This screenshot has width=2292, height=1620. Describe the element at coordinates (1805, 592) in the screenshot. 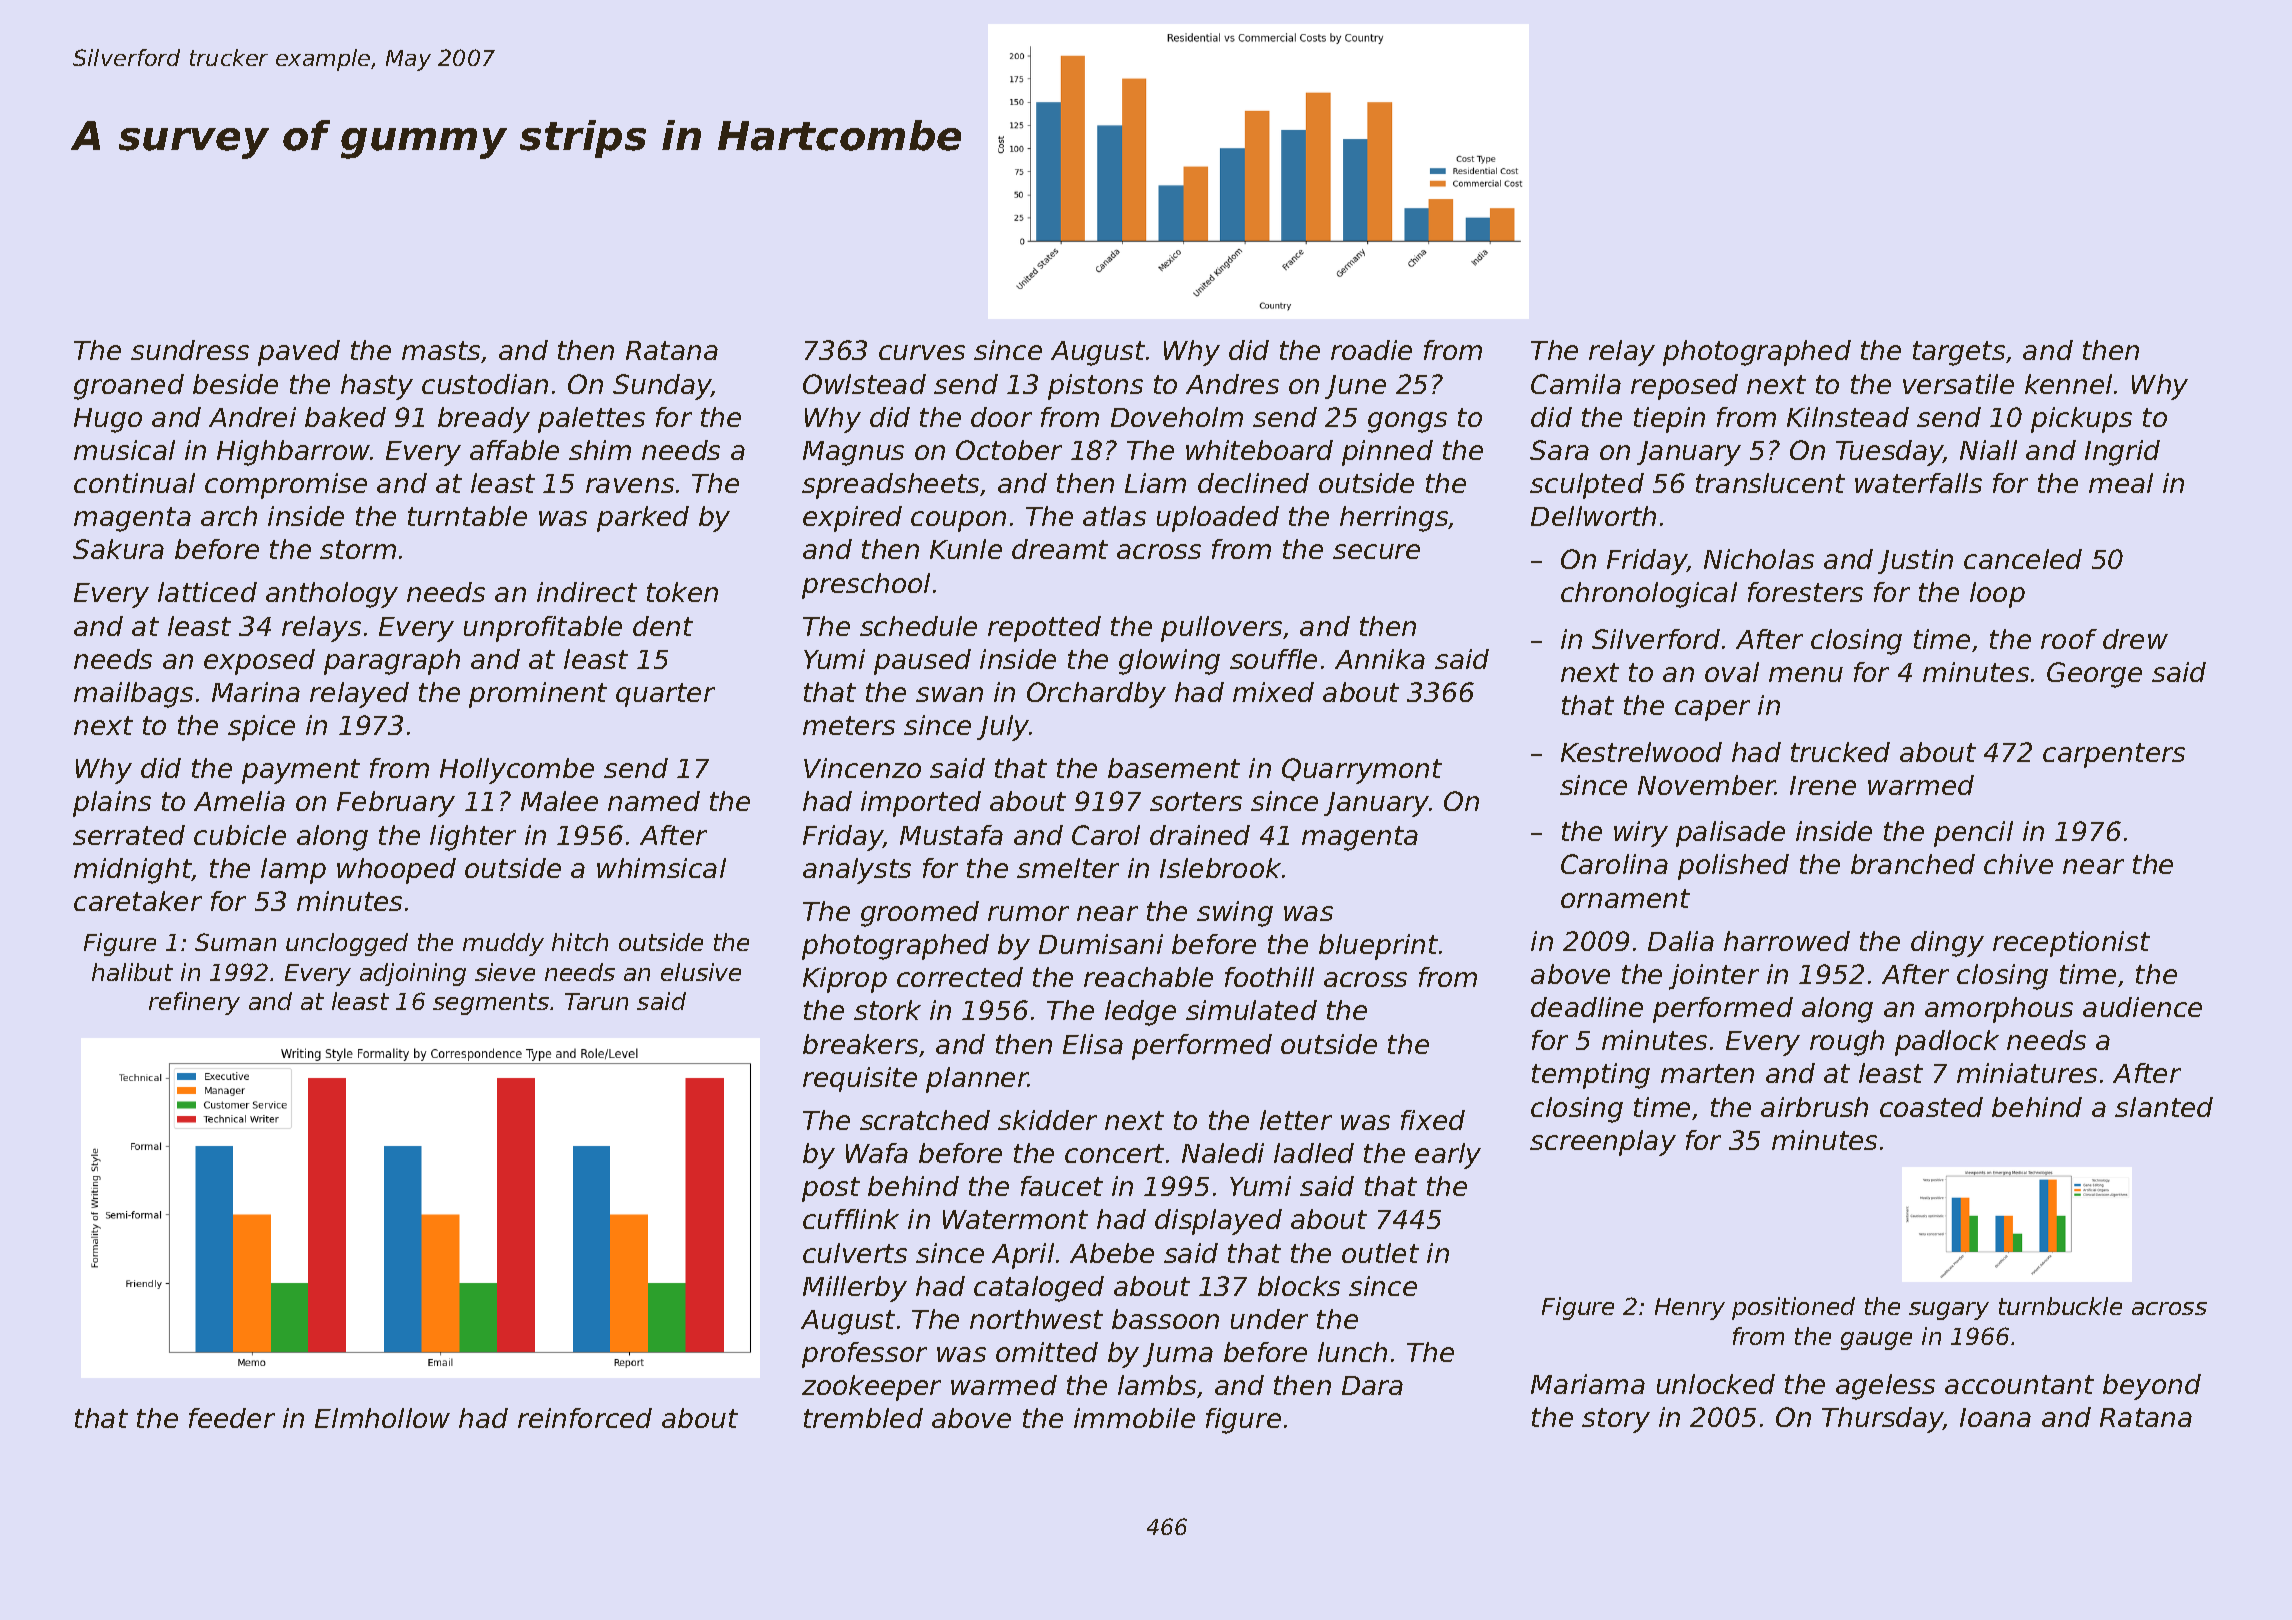

I see `foresters` at that location.
